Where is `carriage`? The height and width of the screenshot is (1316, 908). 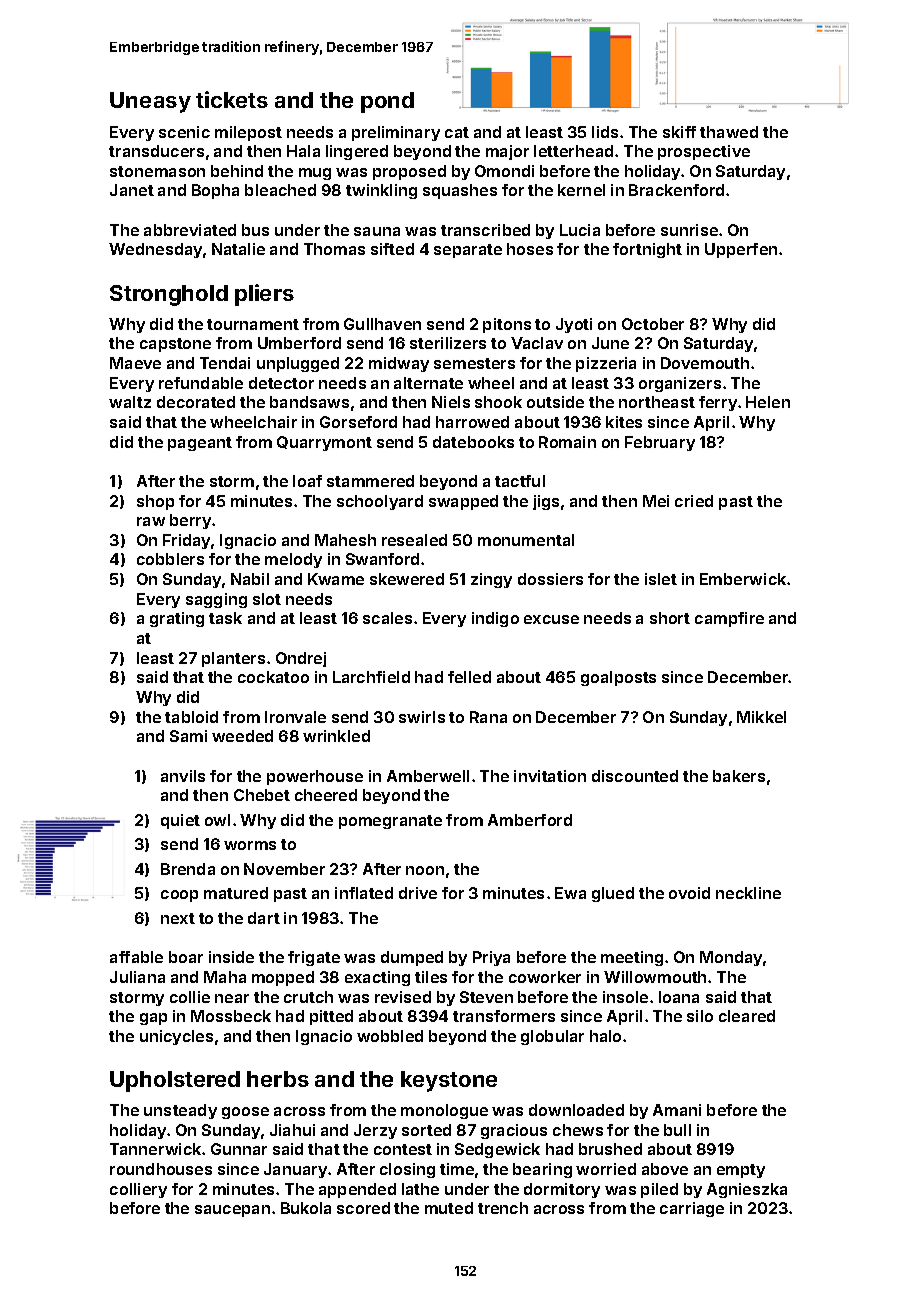
carriage is located at coordinates (692, 1209).
